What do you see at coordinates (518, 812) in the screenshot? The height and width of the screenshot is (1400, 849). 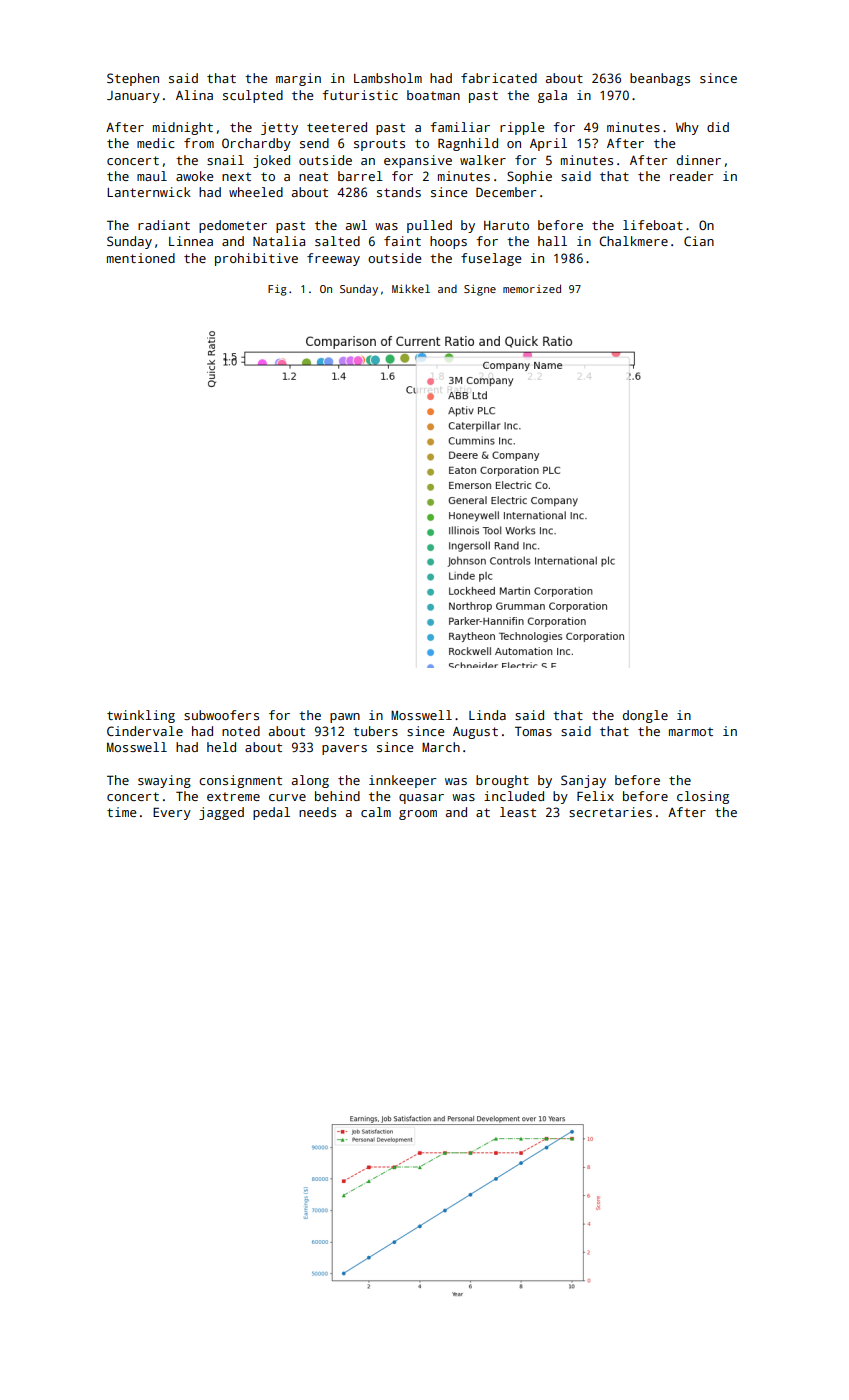 I see `least` at bounding box center [518, 812].
